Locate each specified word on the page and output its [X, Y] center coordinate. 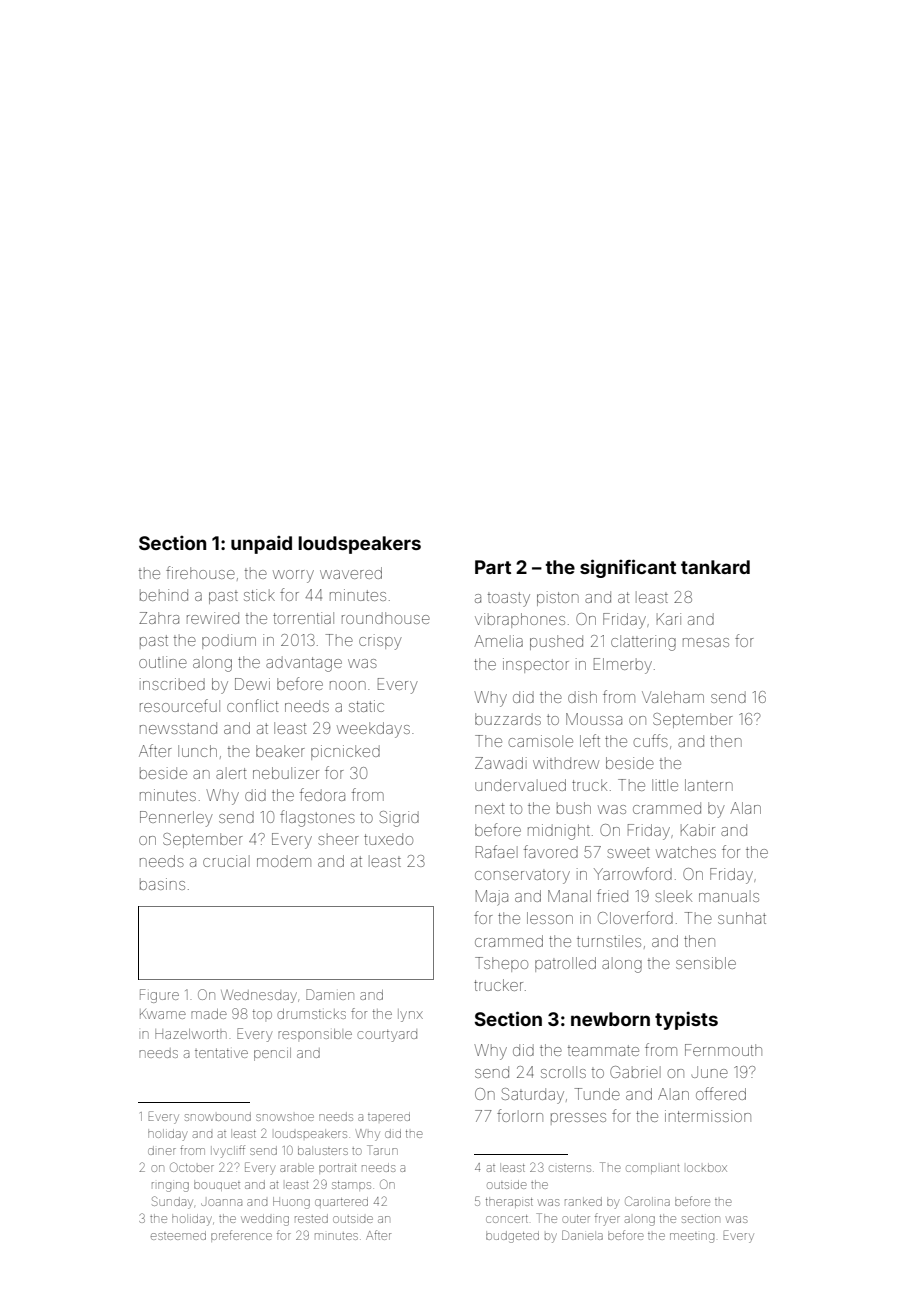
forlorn [520, 1115]
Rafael [497, 851]
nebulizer [286, 773]
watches [686, 852]
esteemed [178, 1235]
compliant [652, 1169]
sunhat [742, 918]
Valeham [673, 697]
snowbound [218, 1116]
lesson [550, 918]
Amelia [498, 641]
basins [162, 884]
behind [164, 595]
